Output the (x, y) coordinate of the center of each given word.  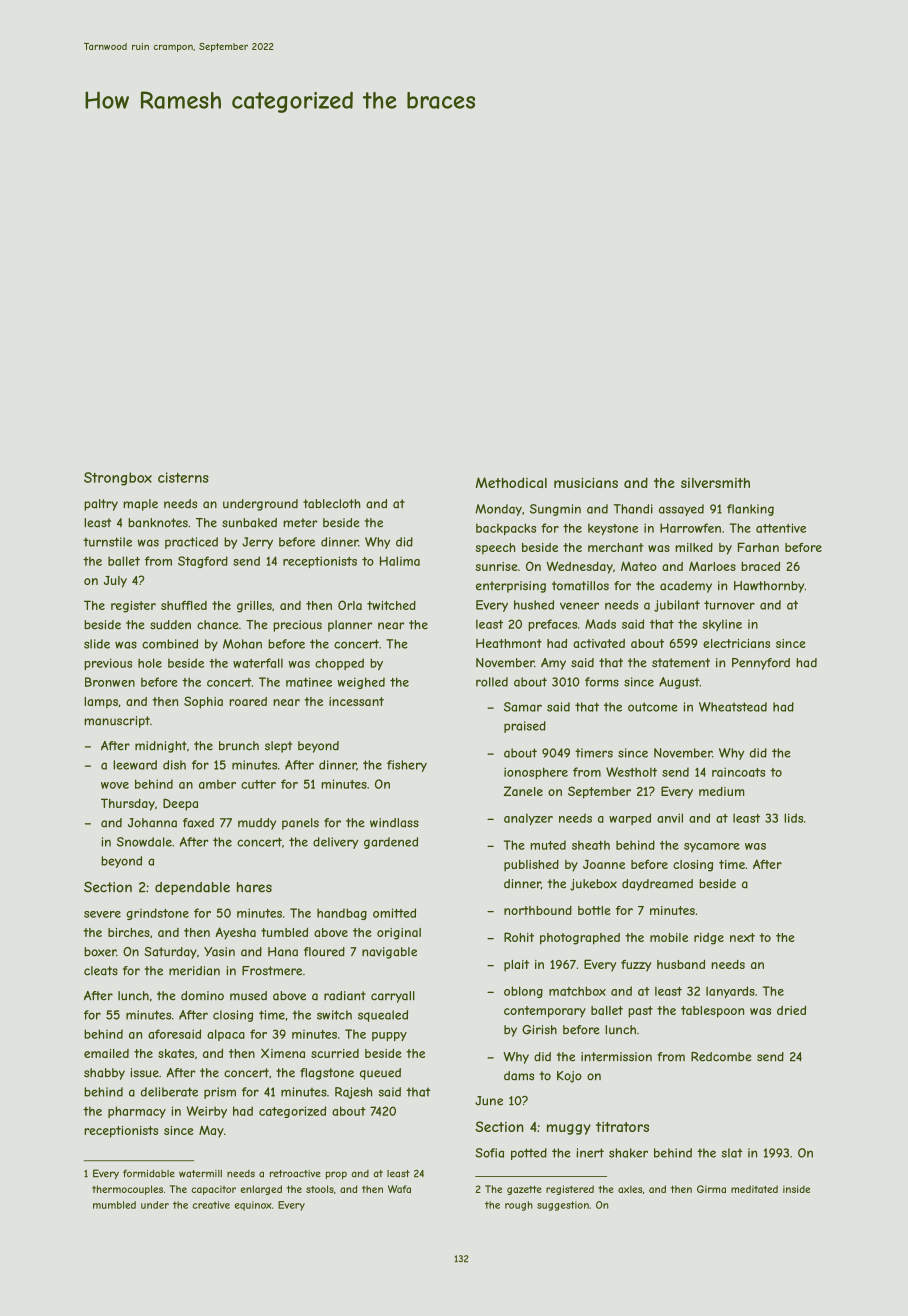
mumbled (114, 1205)
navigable (389, 953)
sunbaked (249, 523)
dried (791, 1010)
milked (694, 547)
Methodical (511, 482)
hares (254, 887)
